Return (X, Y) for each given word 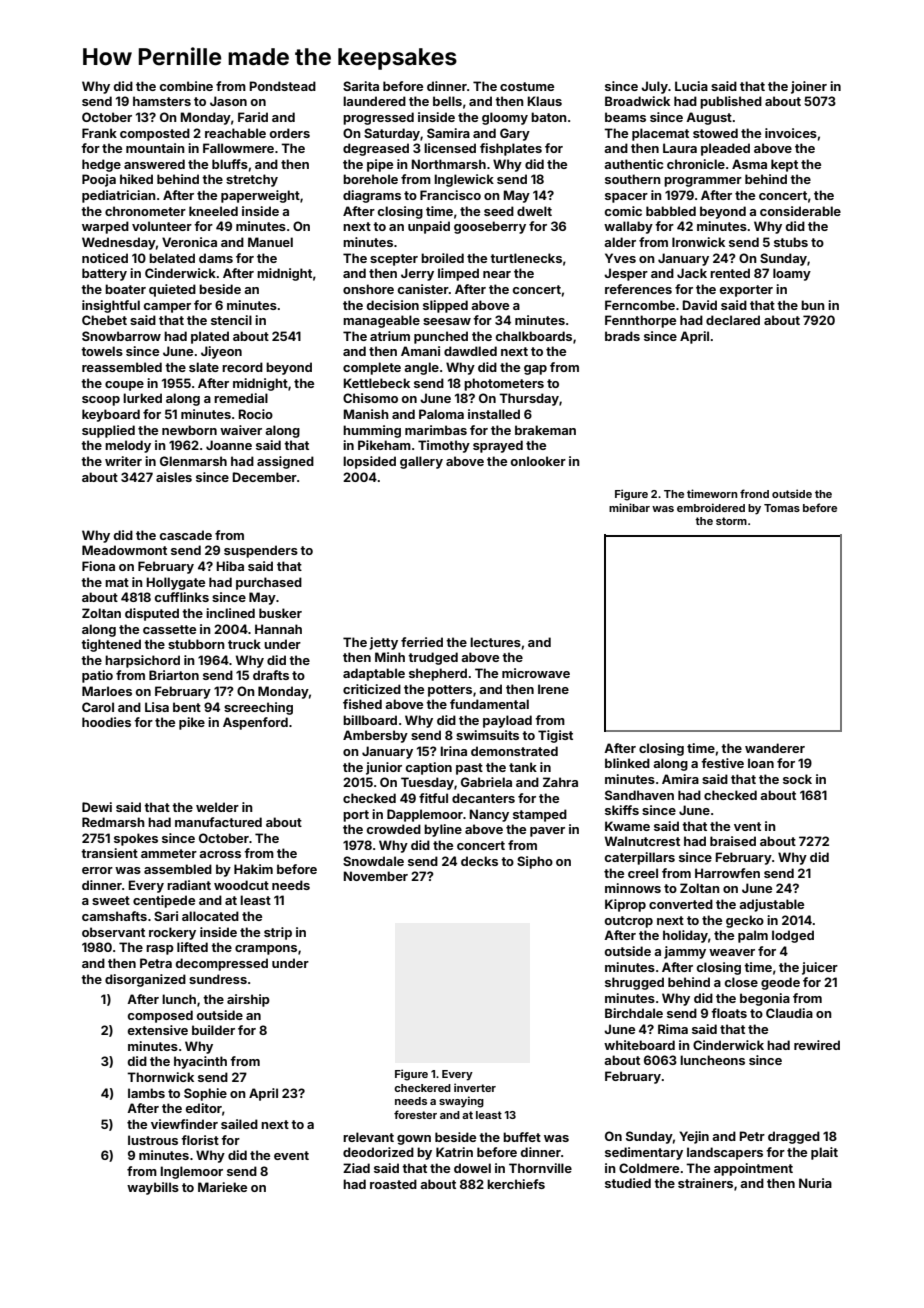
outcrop (629, 922)
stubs (791, 242)
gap (535, 370)
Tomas (782, 508)
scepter (394, 260)
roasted (393, 1184)
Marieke (222, 1187)
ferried (422, 642)
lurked (142, 398)
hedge (101, 165)
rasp (160, 950)
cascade (186, 535)
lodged (793, 936)
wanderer (775, 748)
